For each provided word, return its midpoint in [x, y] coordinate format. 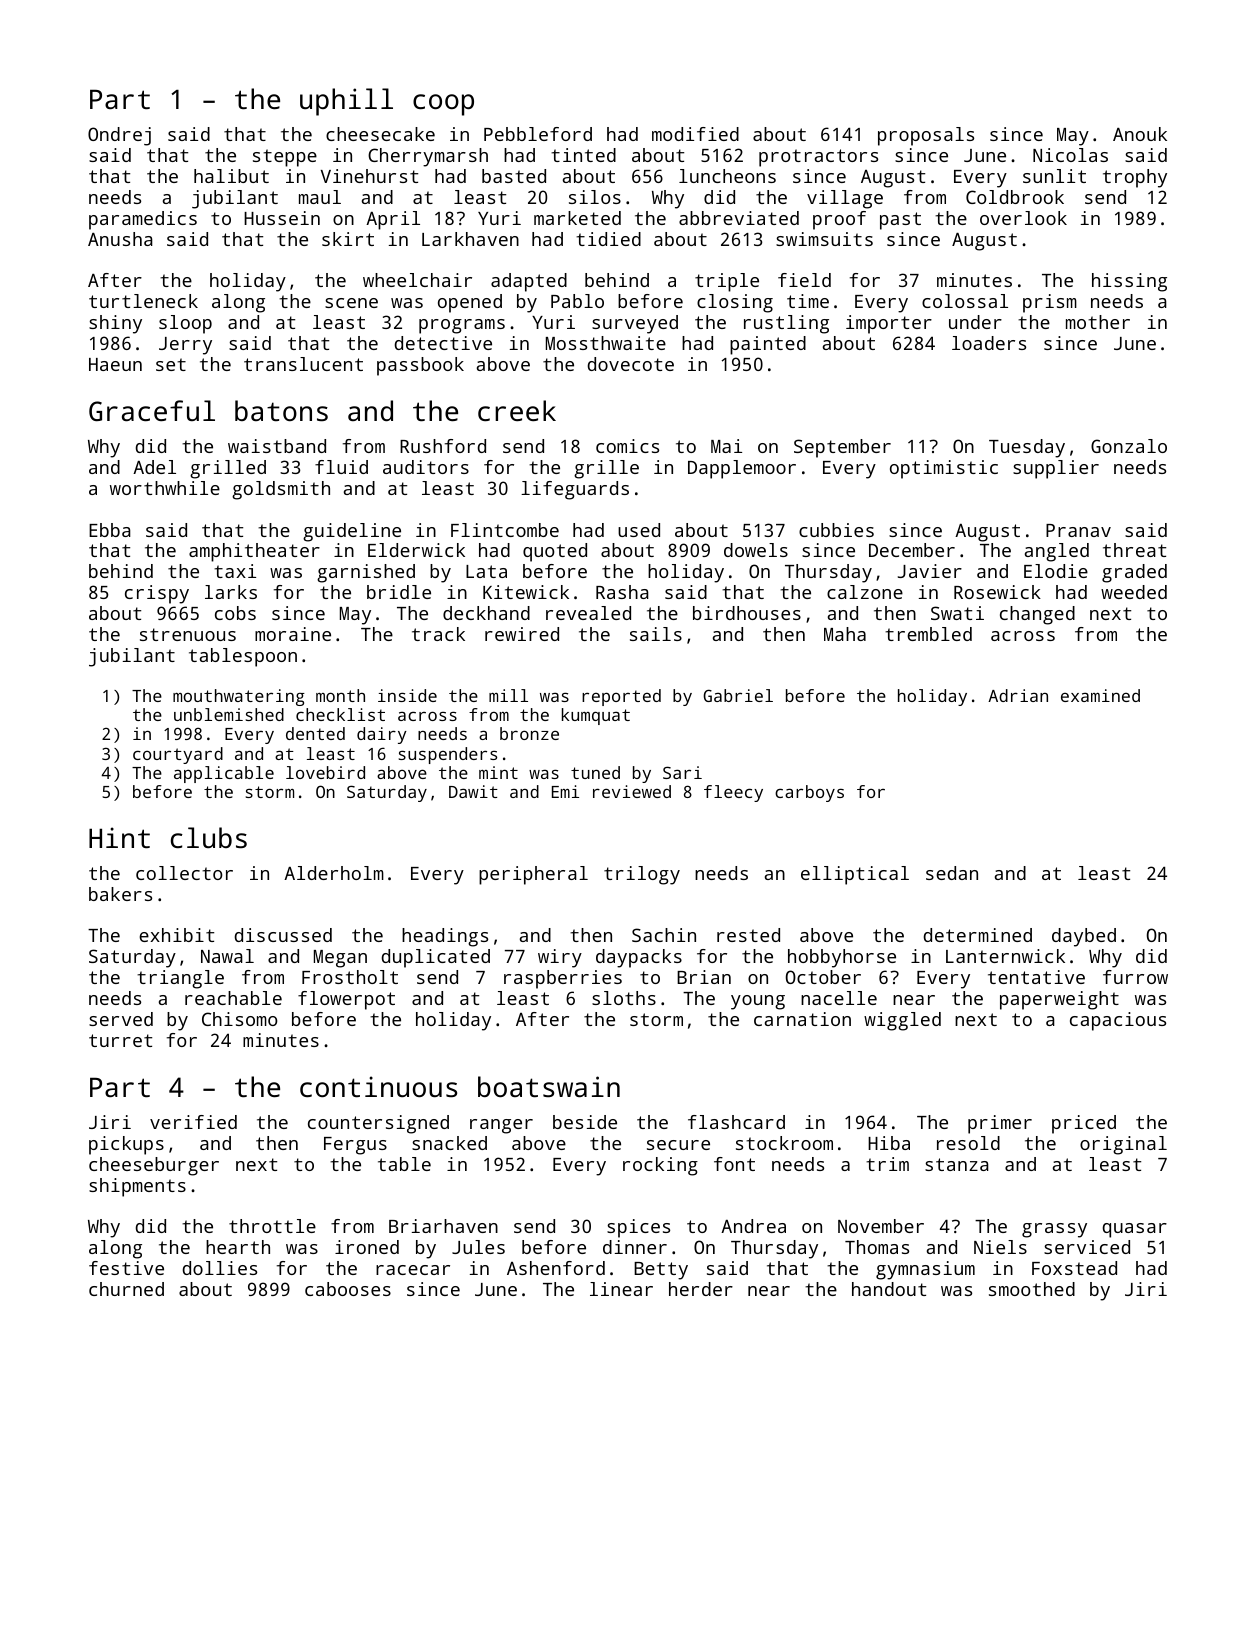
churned [126, 1289]
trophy [1135, 178]
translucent [303, 364]
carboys [809, 793]
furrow [1135, 977]
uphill [346, 102]
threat [1134, 550]
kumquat [596, 716]
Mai [726, 446]
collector [184, 873]
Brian [704, 977]
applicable [224, 774]
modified [695, 134]
